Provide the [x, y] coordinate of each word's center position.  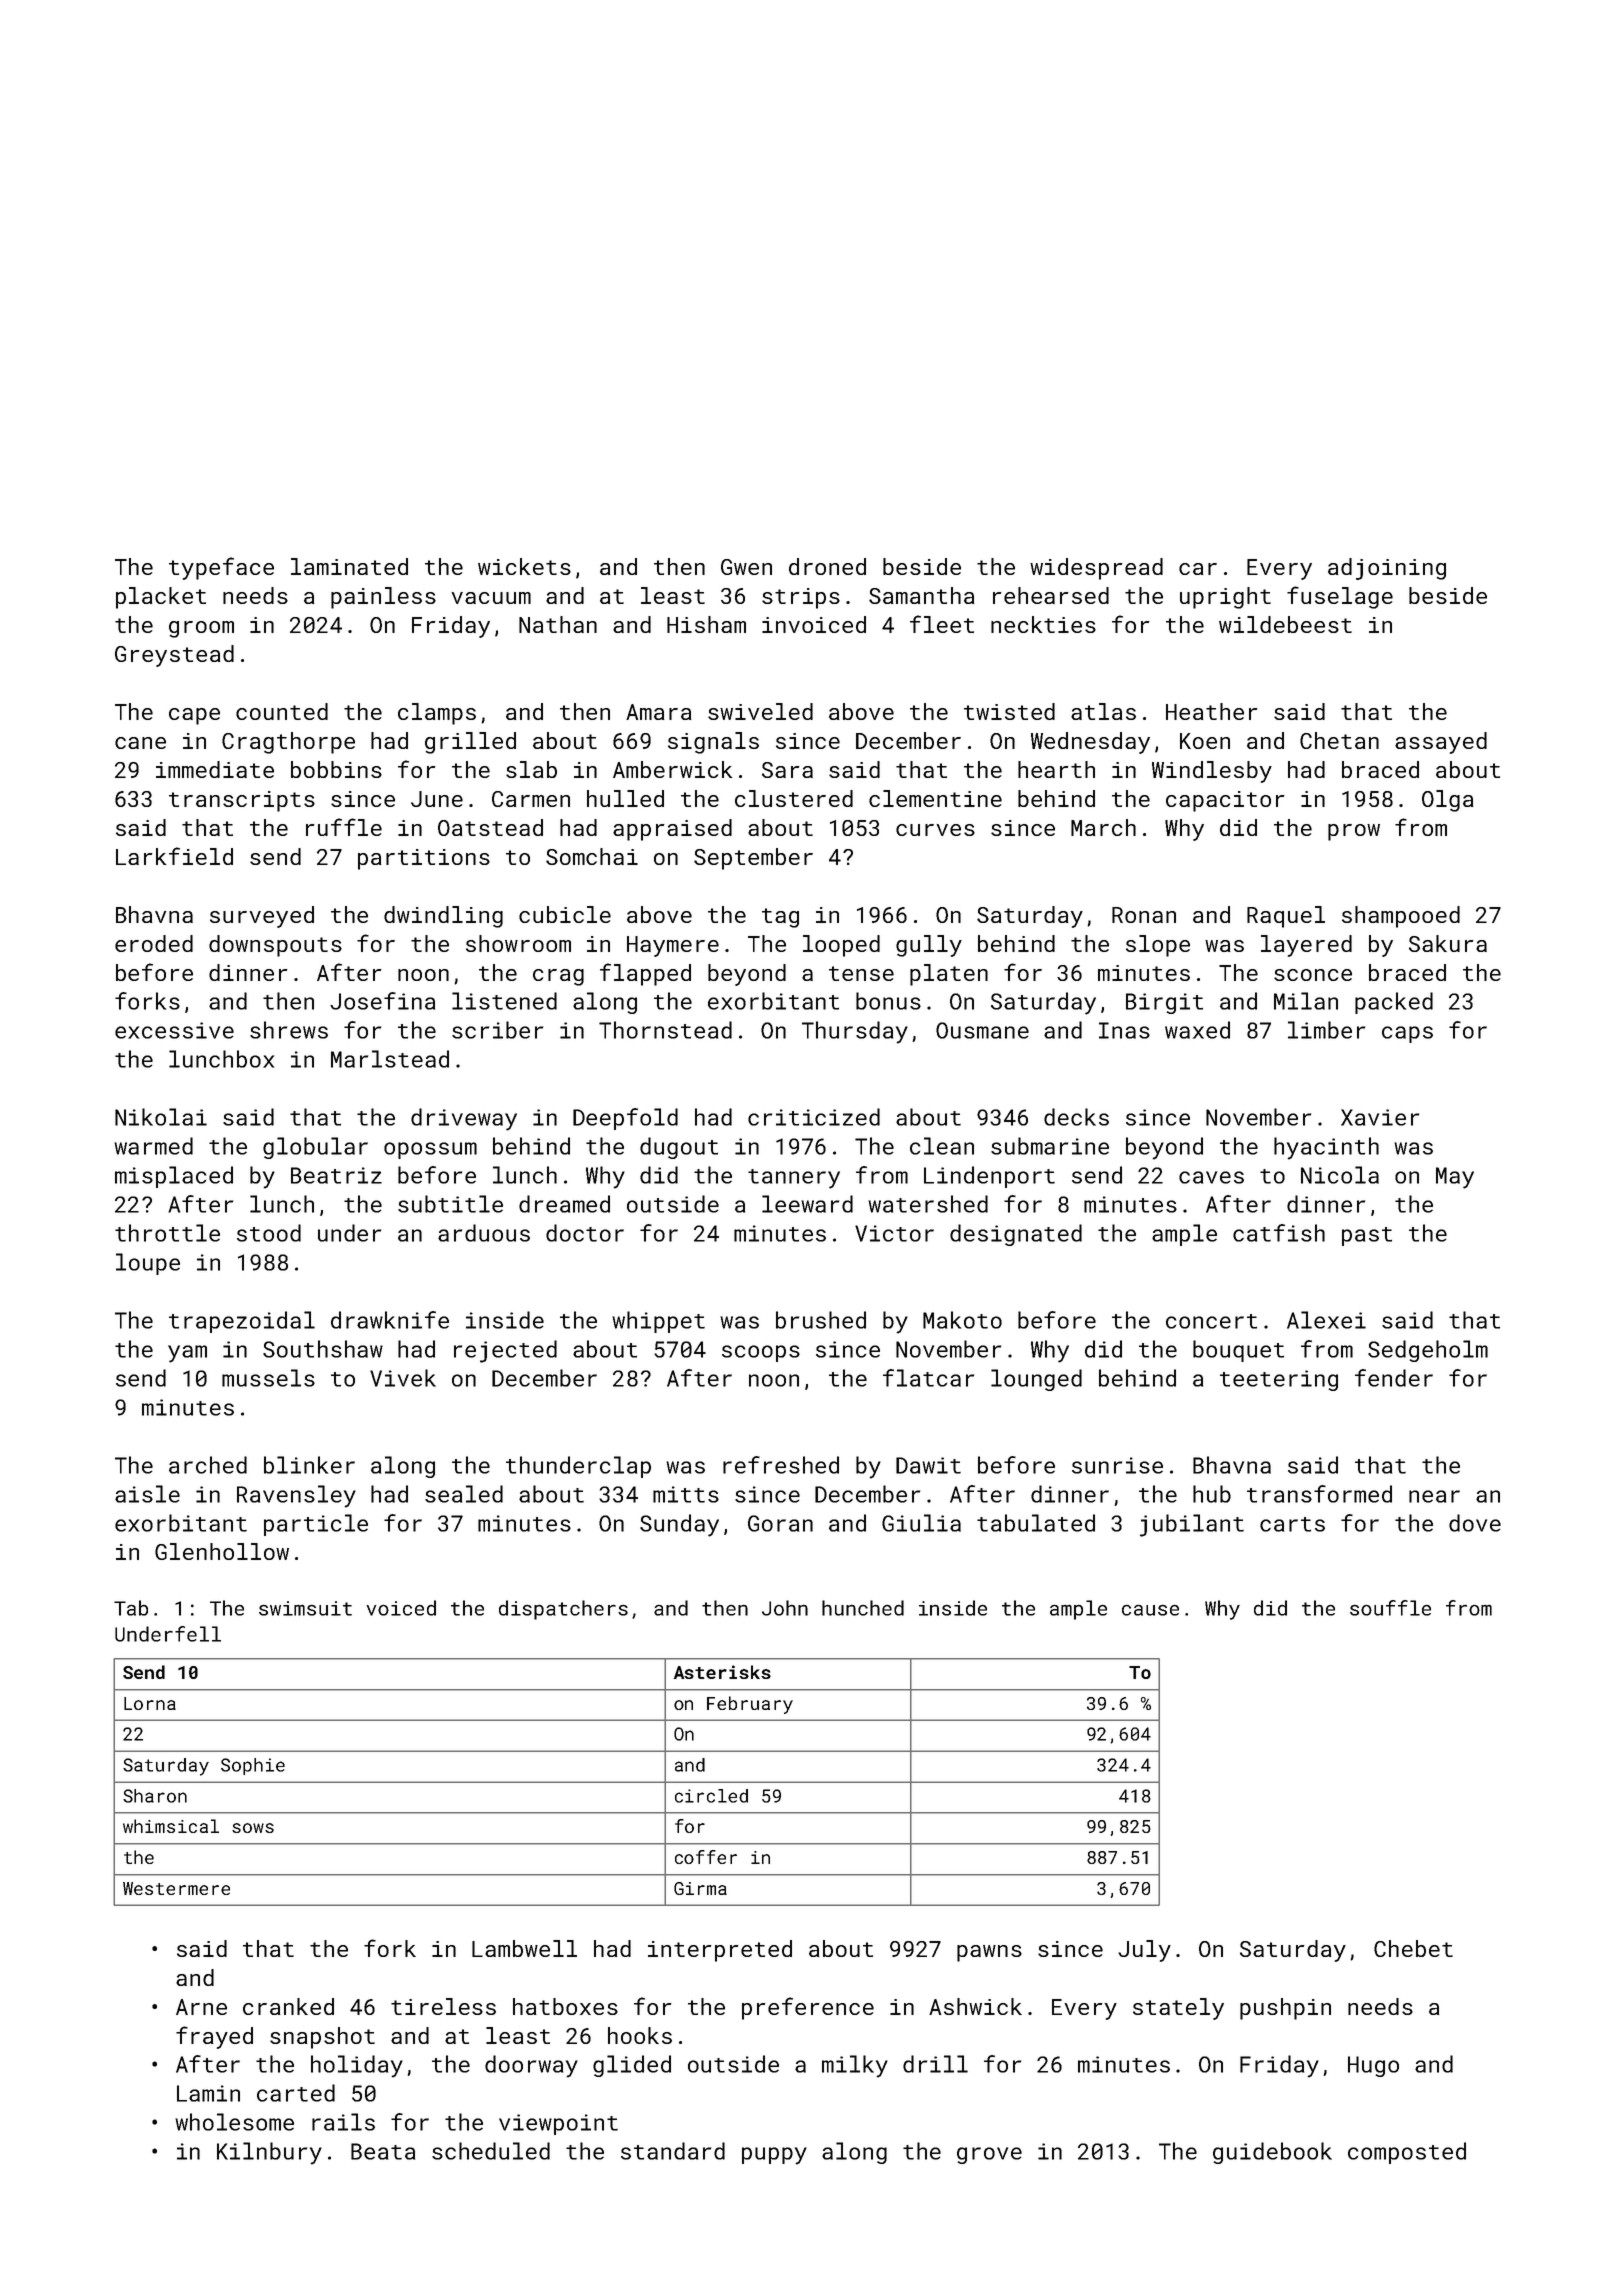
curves [935, 830]
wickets [524, 566]
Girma [700, 1888]
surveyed [262, 917]
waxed [1197, 1030]
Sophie [253, 1766]
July [1144, 1951]
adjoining [1387, 569]
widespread [1096, 569]
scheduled [491, 2151]
